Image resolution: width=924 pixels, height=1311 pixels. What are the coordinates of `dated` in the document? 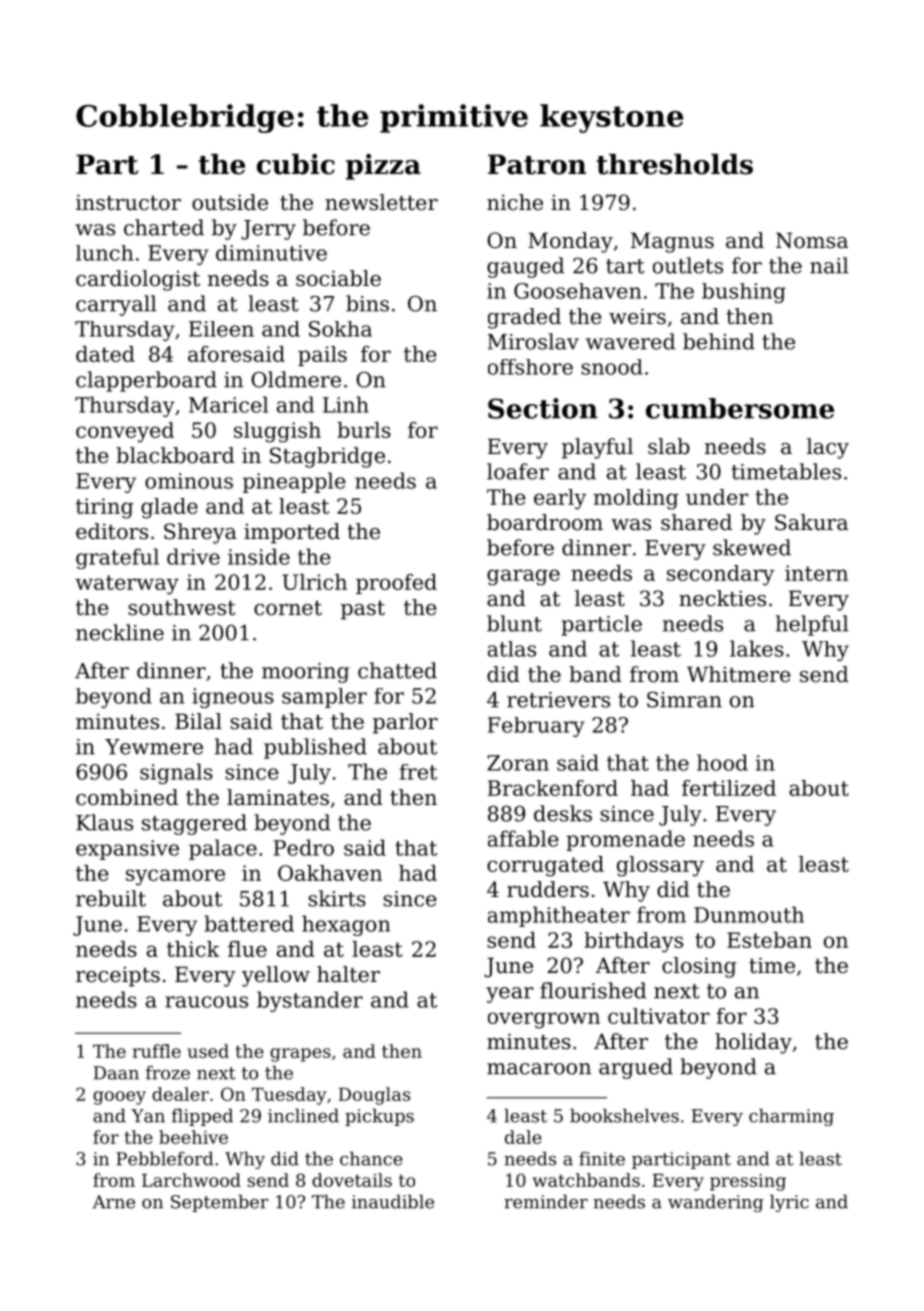 It's located at (105, 354).
